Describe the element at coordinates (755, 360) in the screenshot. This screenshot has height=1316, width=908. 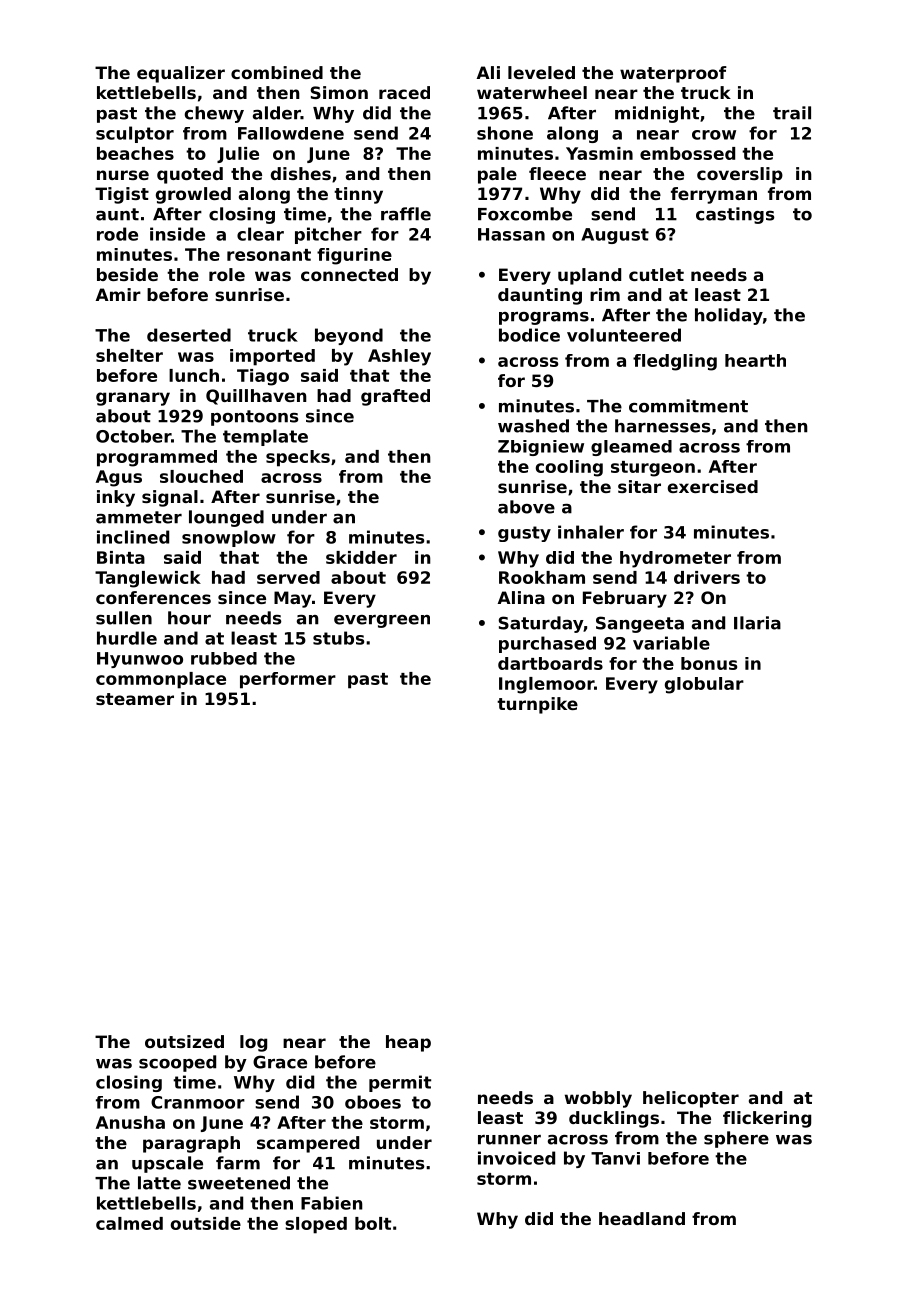
I see `hearth` at that location.
